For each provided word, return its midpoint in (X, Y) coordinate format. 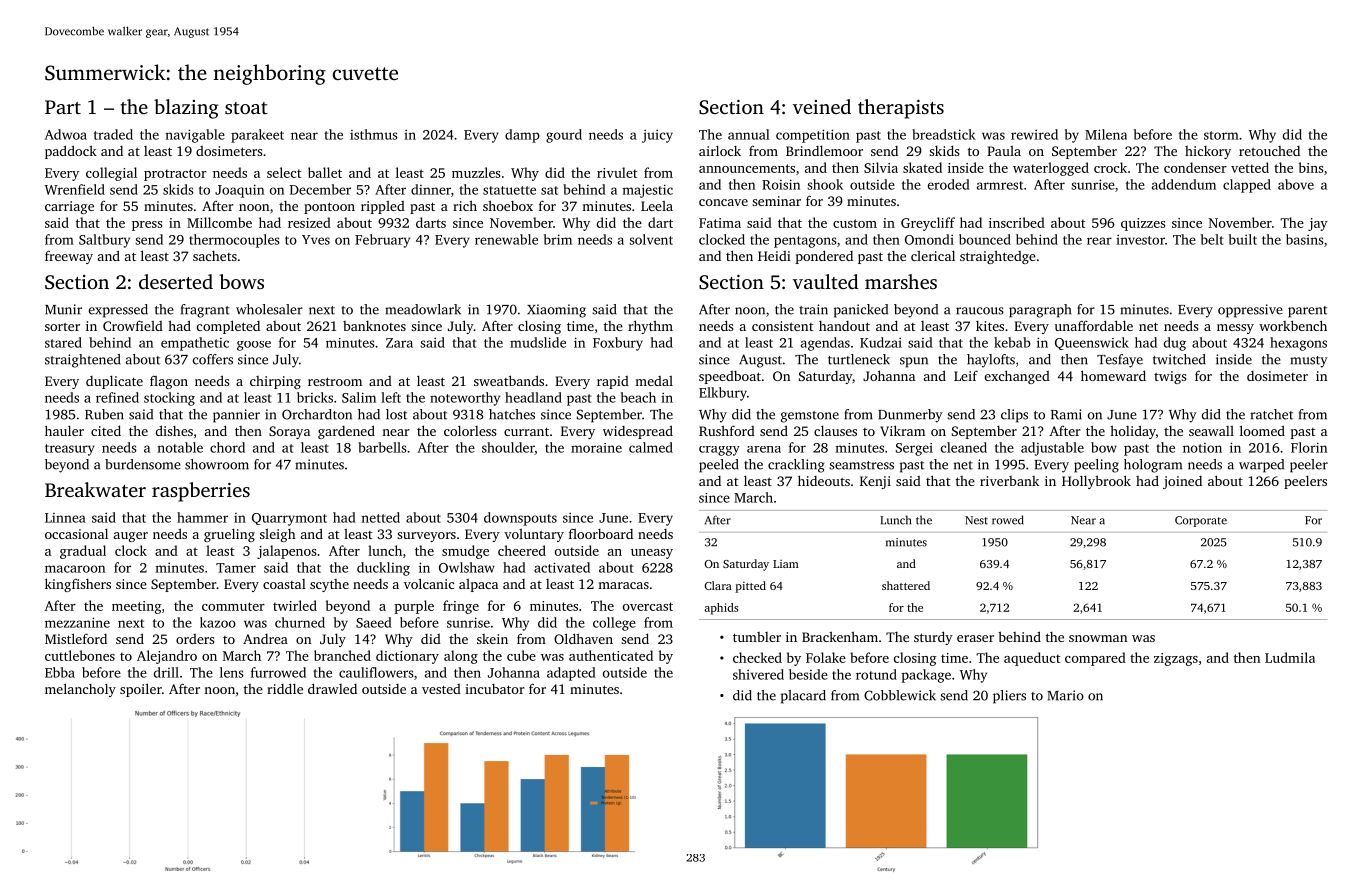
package (926, 676)
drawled (332, 688)
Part (63, 107)
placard (803, 697)
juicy (657, 136)
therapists (901, 109)
